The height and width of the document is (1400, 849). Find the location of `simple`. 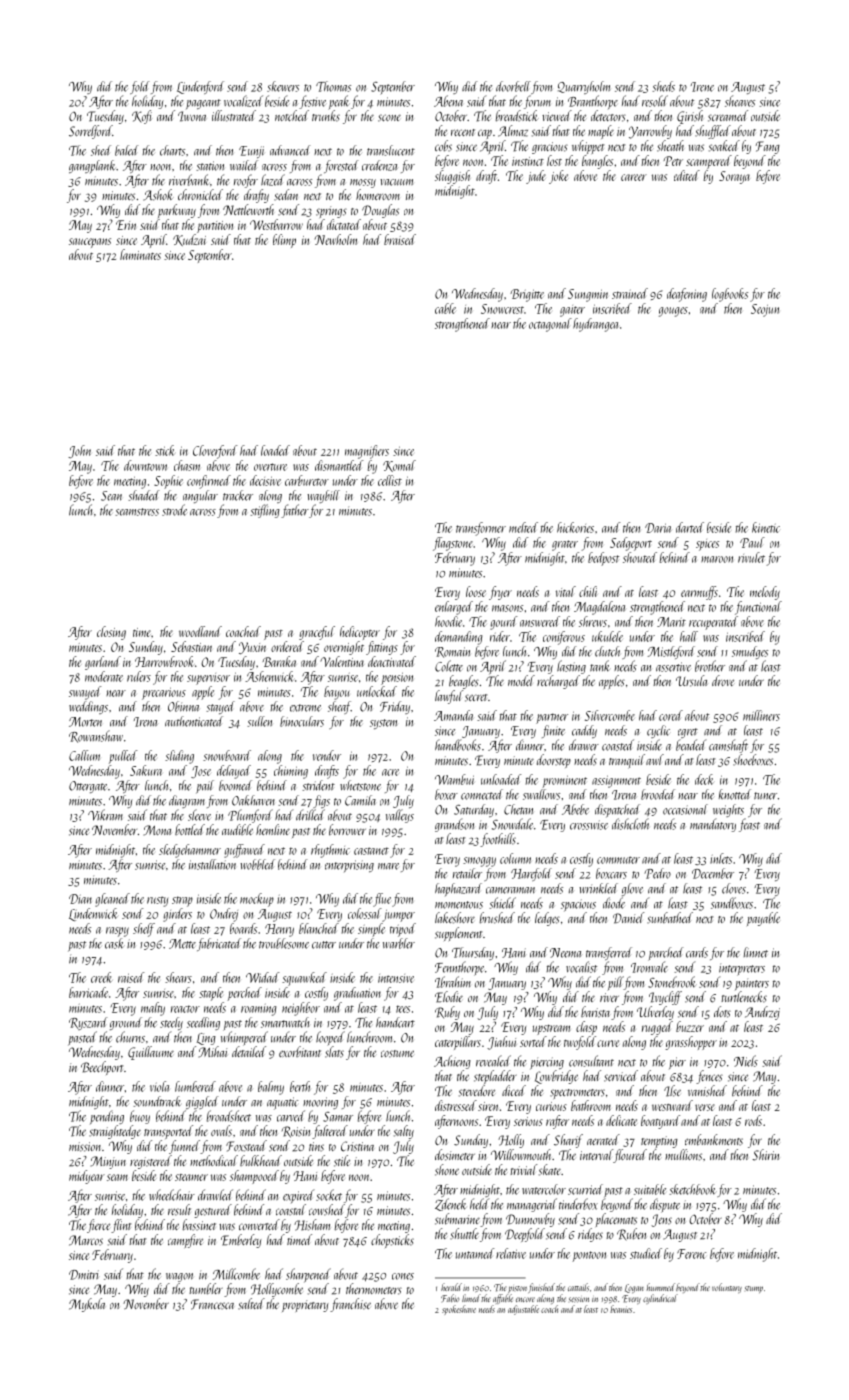

simple is located at coordinates (371, 930).
